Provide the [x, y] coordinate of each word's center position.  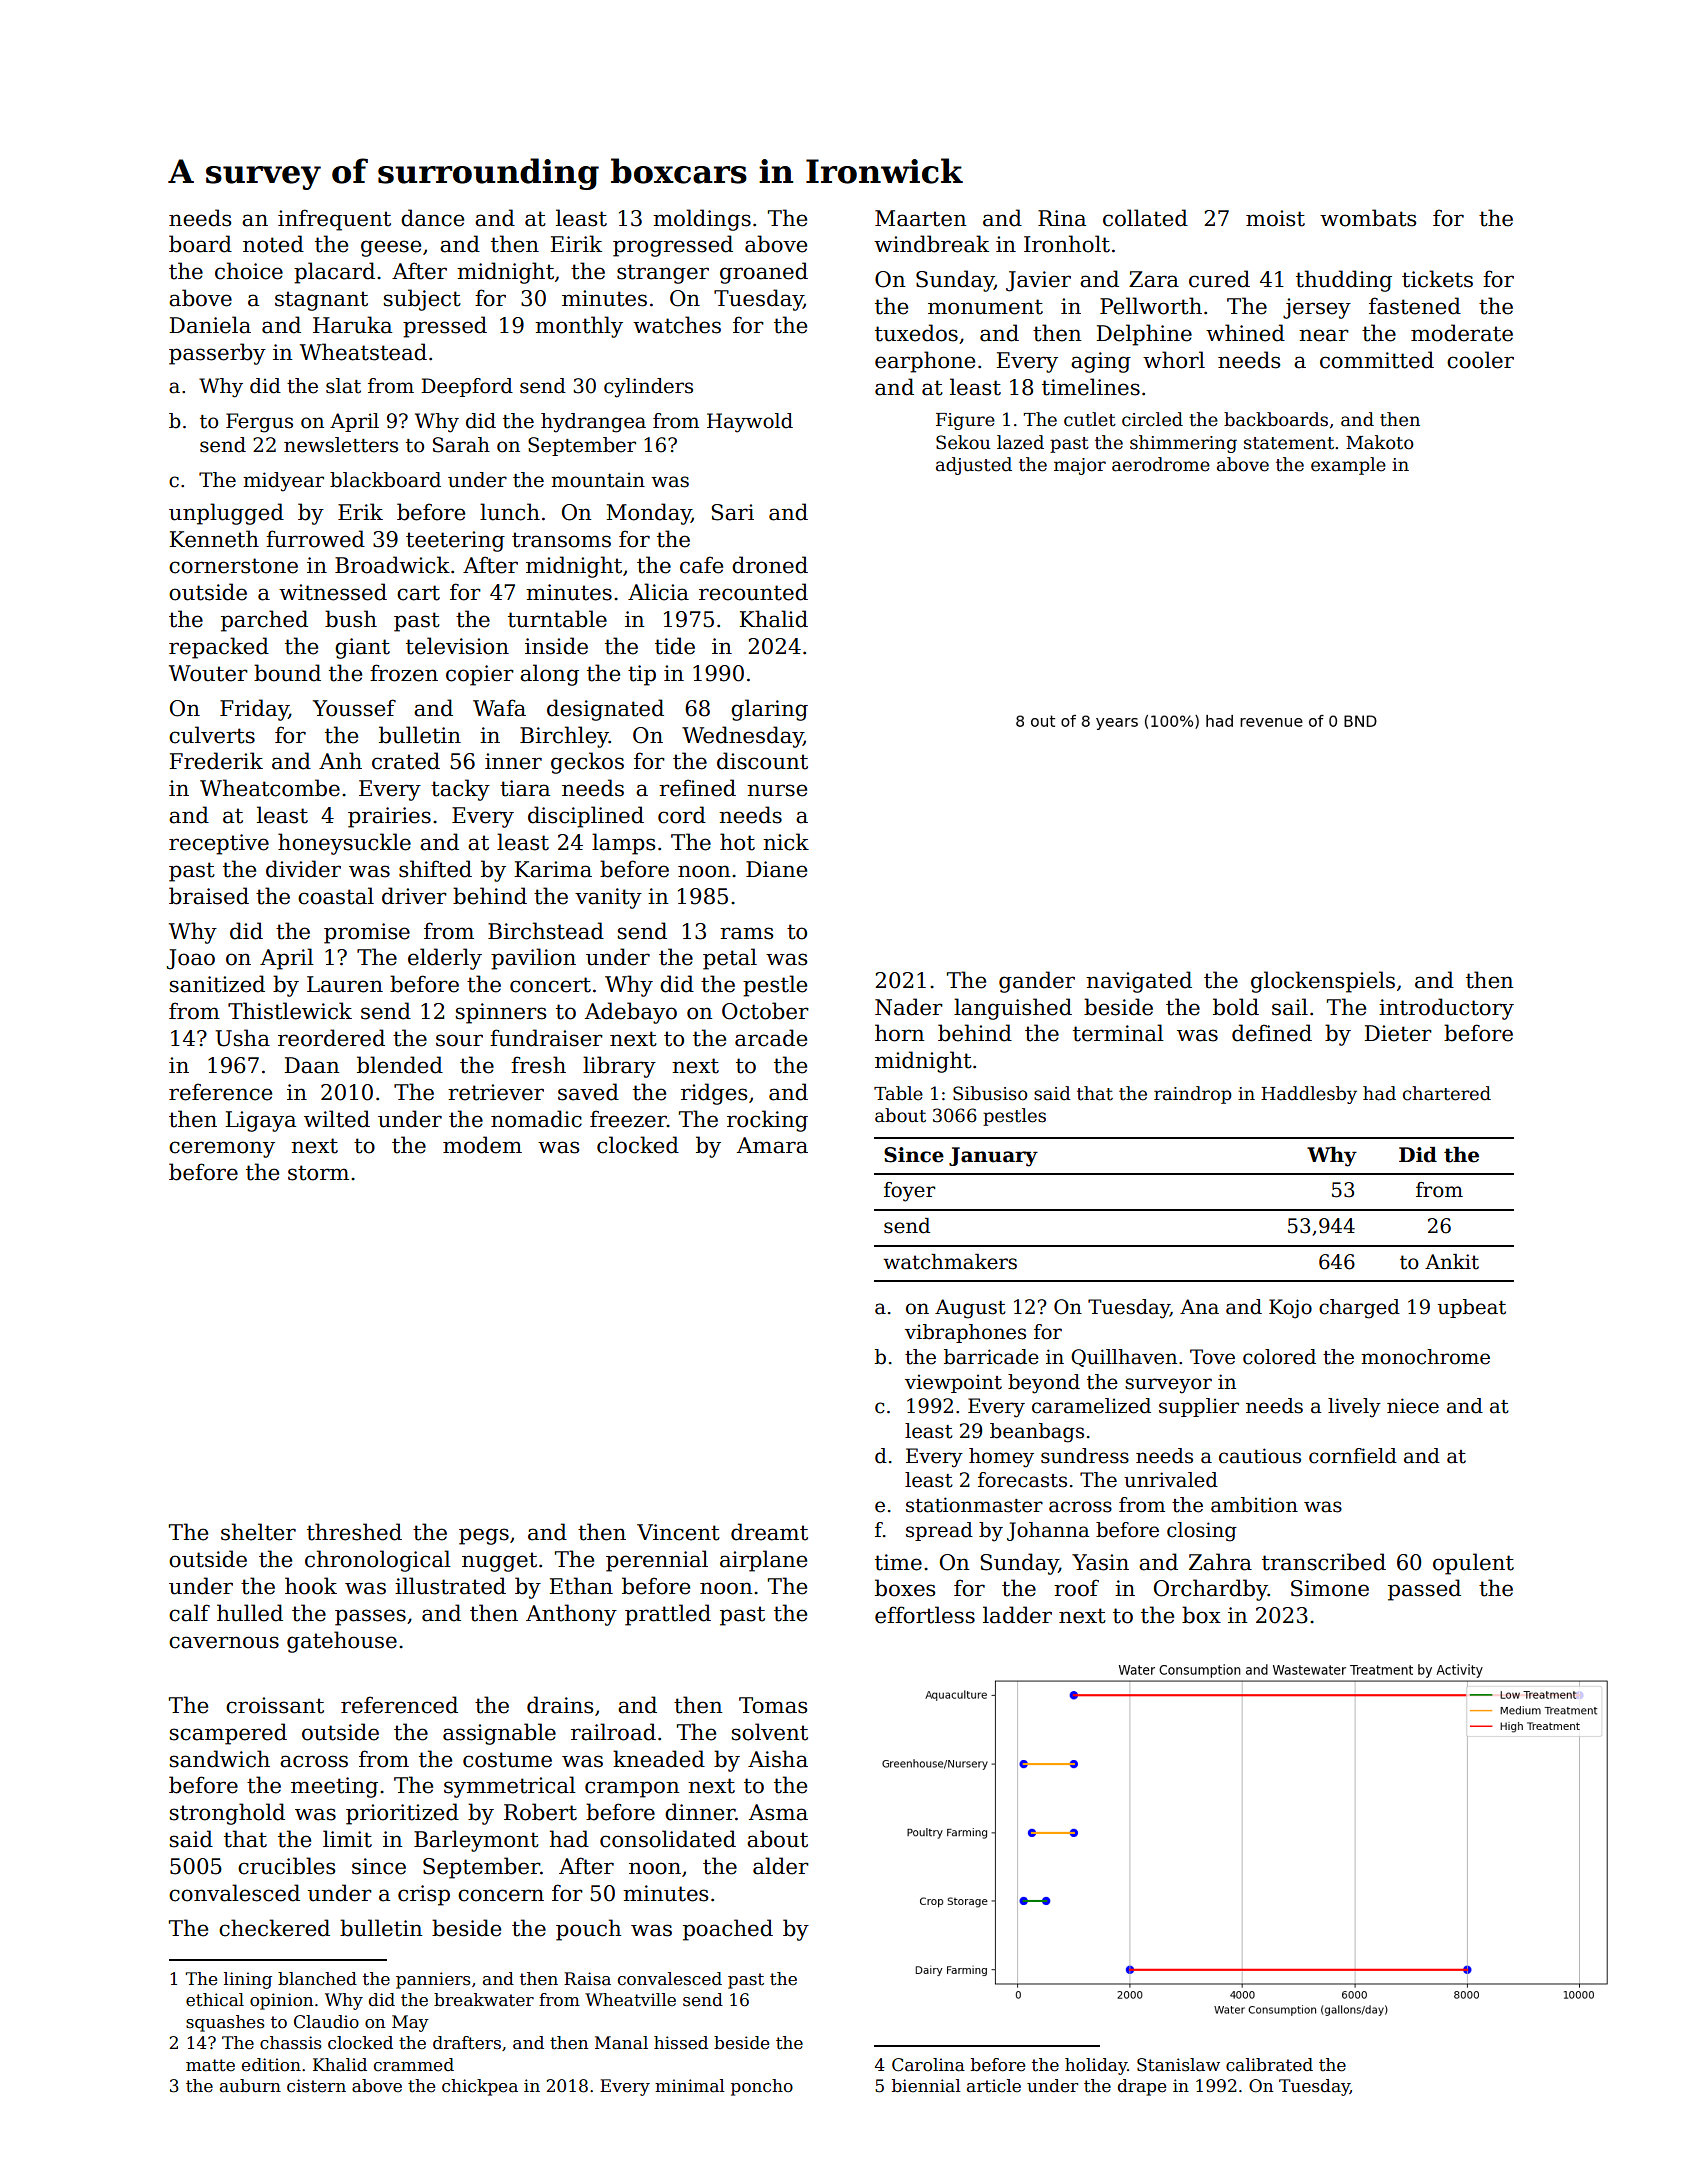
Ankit [1452, 1262]
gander [1037, 982]
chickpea [480, 2087]
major [1080, 466]
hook [311, 1586]
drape [1142, 2087]
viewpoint [953, 1384]
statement [1289, 443]
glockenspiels [1323, 982]
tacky [460, 790]
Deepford [467, 387]
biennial [926, 2086]
